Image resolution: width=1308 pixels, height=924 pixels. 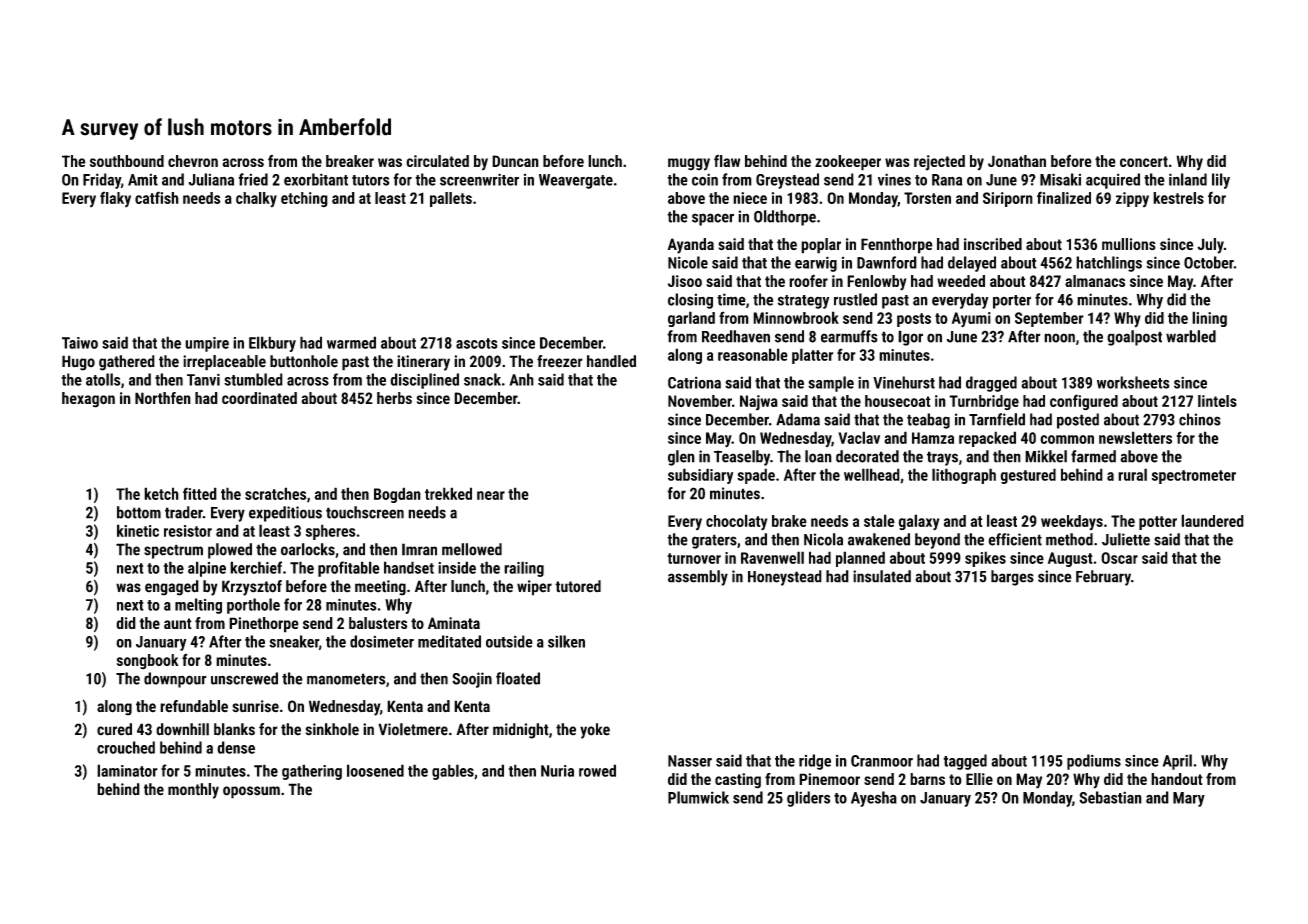 I want to click on repacked, so click(x=987, y=439).
